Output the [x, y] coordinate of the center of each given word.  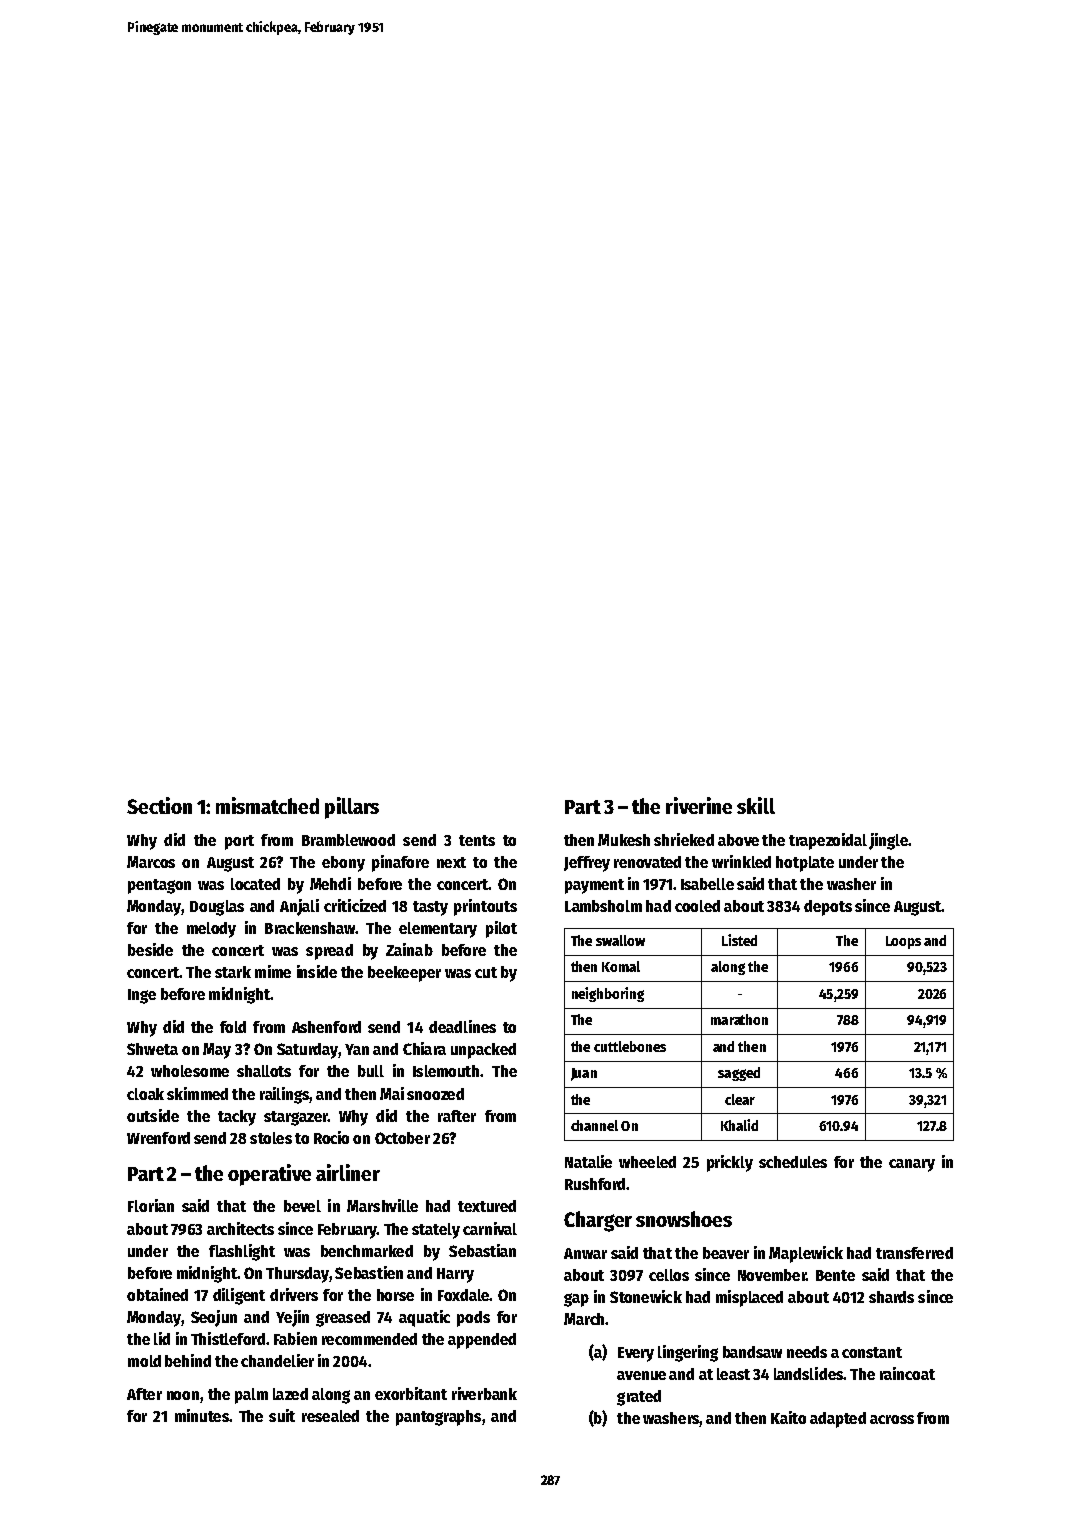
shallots [264, 1071]
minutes [202, 1415]
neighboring [608, 994]
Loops [903, 942]
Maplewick [806, 1254]
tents [477, 840]
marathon [739, 1019]
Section [159, 805]
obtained [157, 1294]
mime [273, 971]
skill [756, 805]
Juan [584, 1074]
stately [436, 1231]
